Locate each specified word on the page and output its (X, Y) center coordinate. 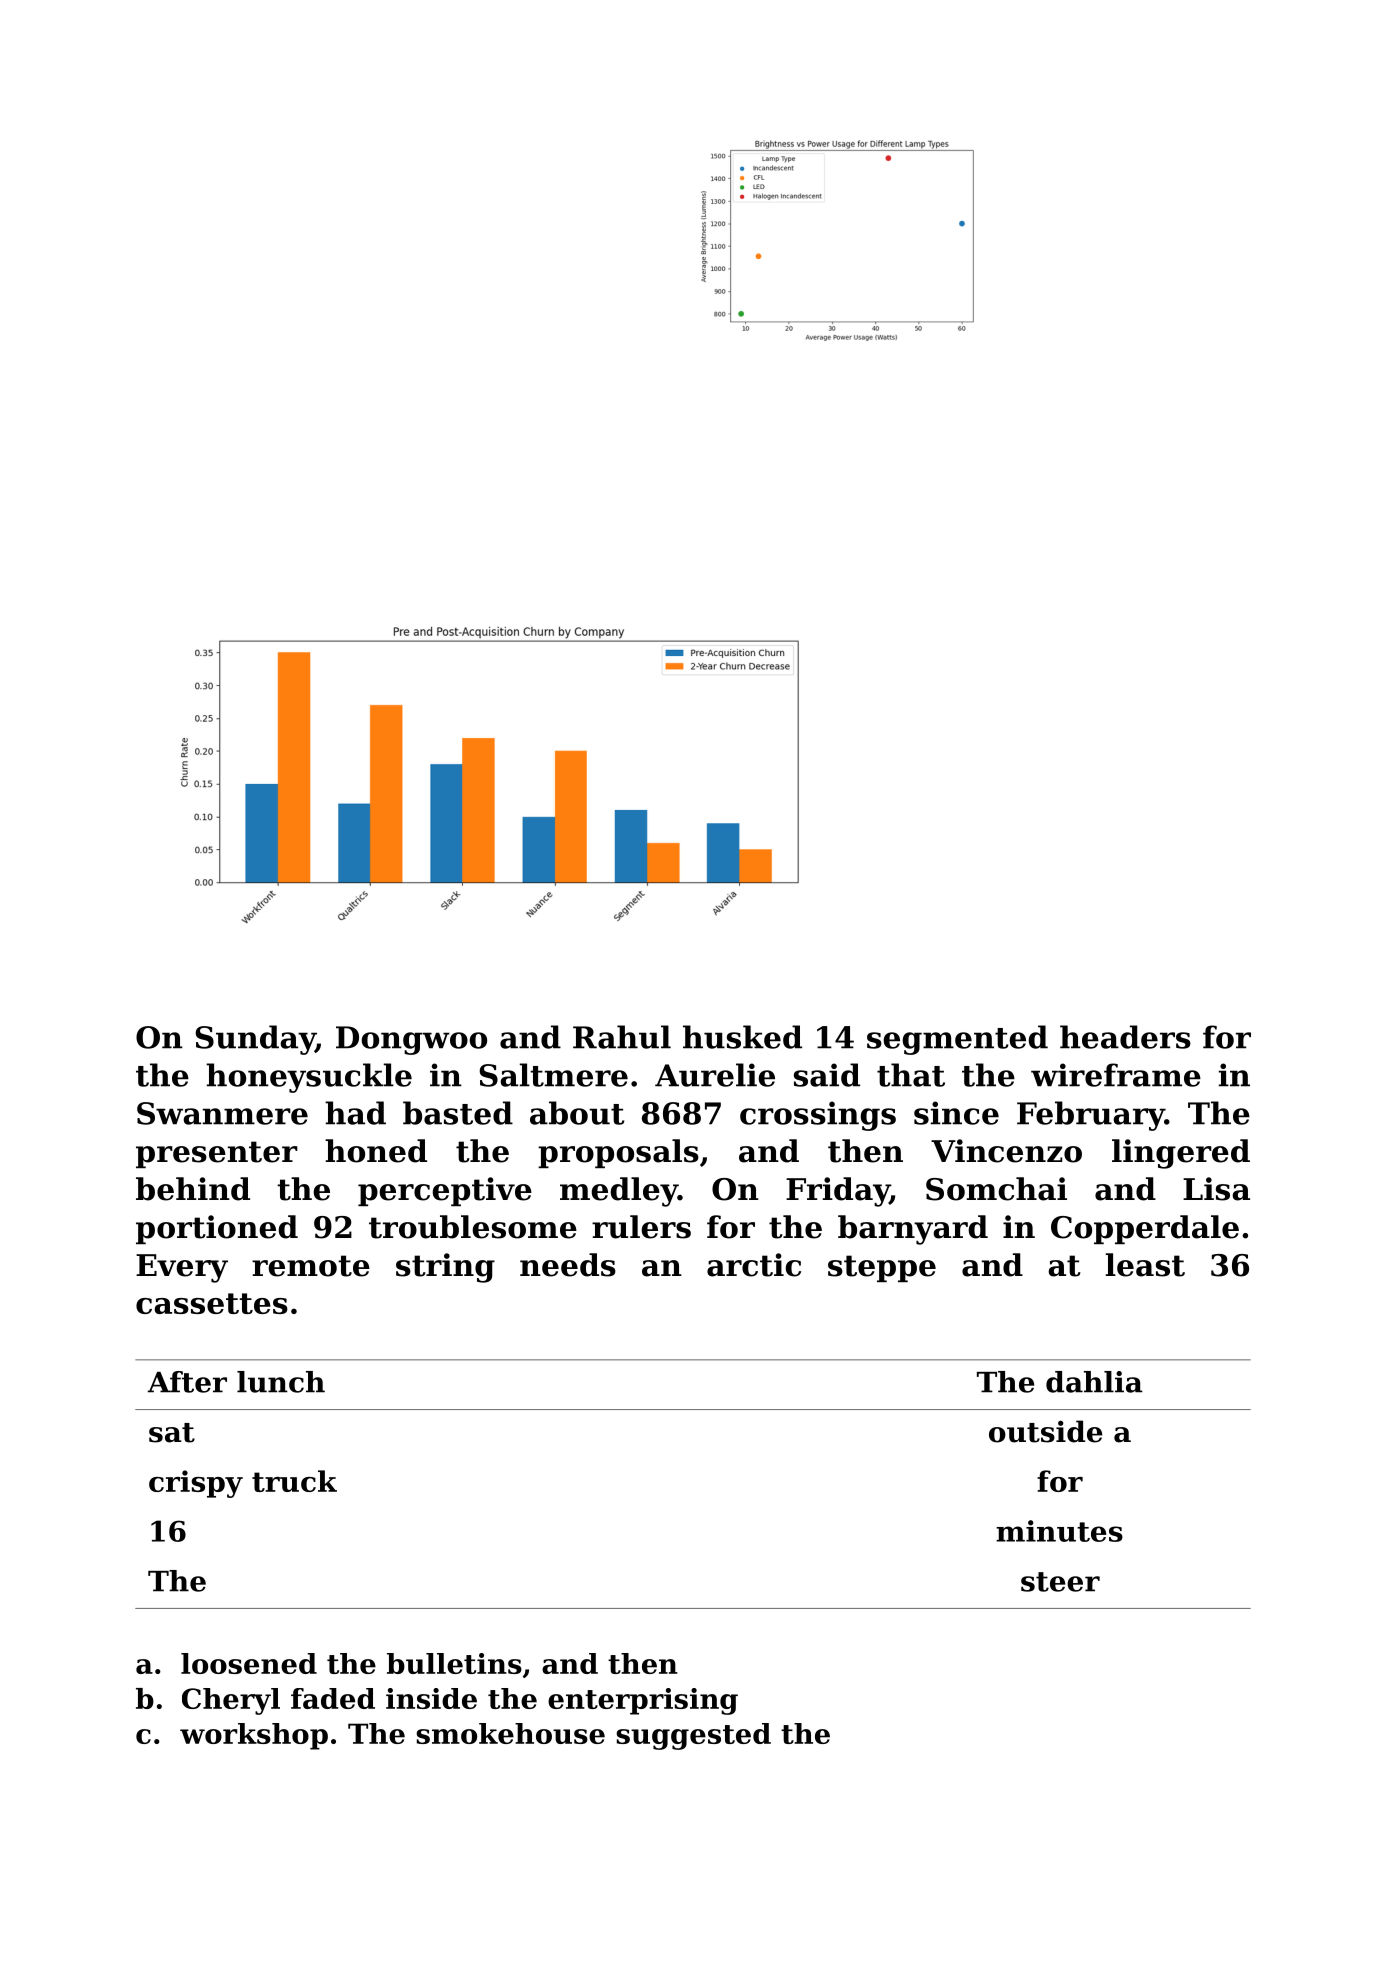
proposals (618, 1153)
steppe (882, 1268)
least (1145, 1265)
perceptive (445, 1191)
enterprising (643, 1701)
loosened (249, 1663)
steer (1060, 1582)
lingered (1181, 1154)
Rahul (622, 1037)
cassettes (212, 1303)
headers (1125, 1037)
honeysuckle (309, 1078)
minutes (1059, 1531)
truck (294, 1481)
